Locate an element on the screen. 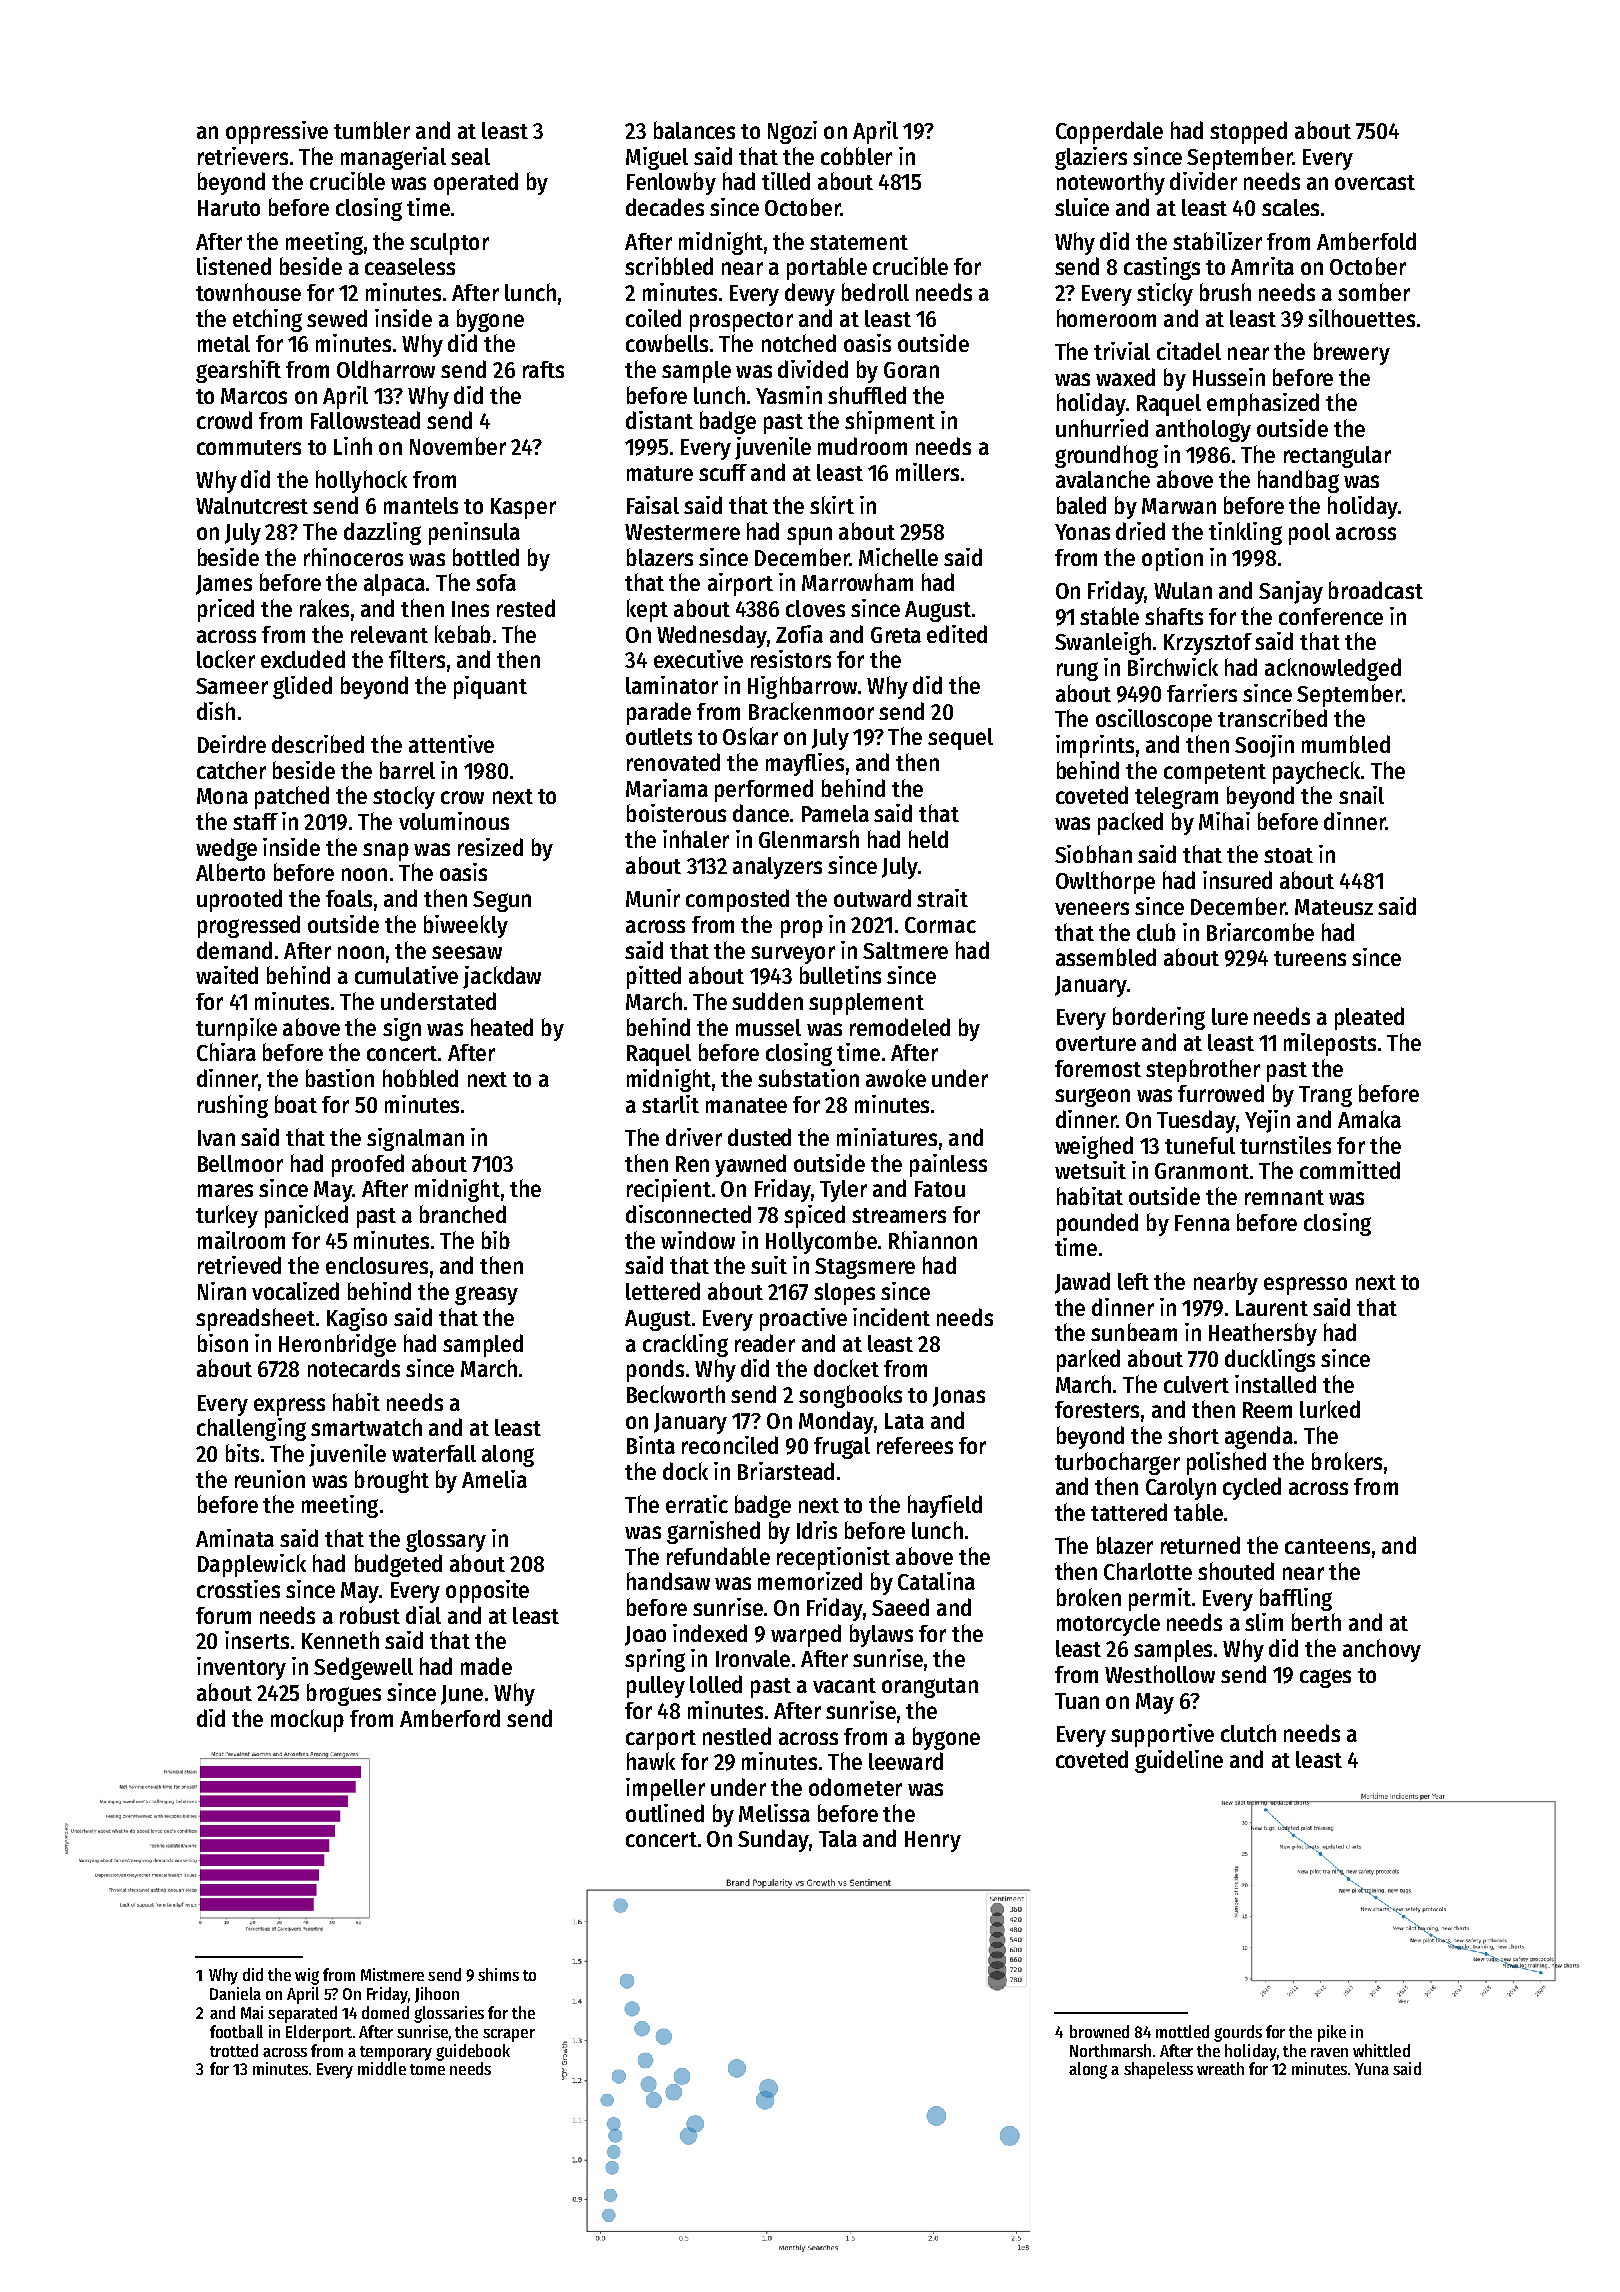 Image resolution: width=1620 pixels, height=2292 pixels. tome is located at coordinates (427, 2069).
